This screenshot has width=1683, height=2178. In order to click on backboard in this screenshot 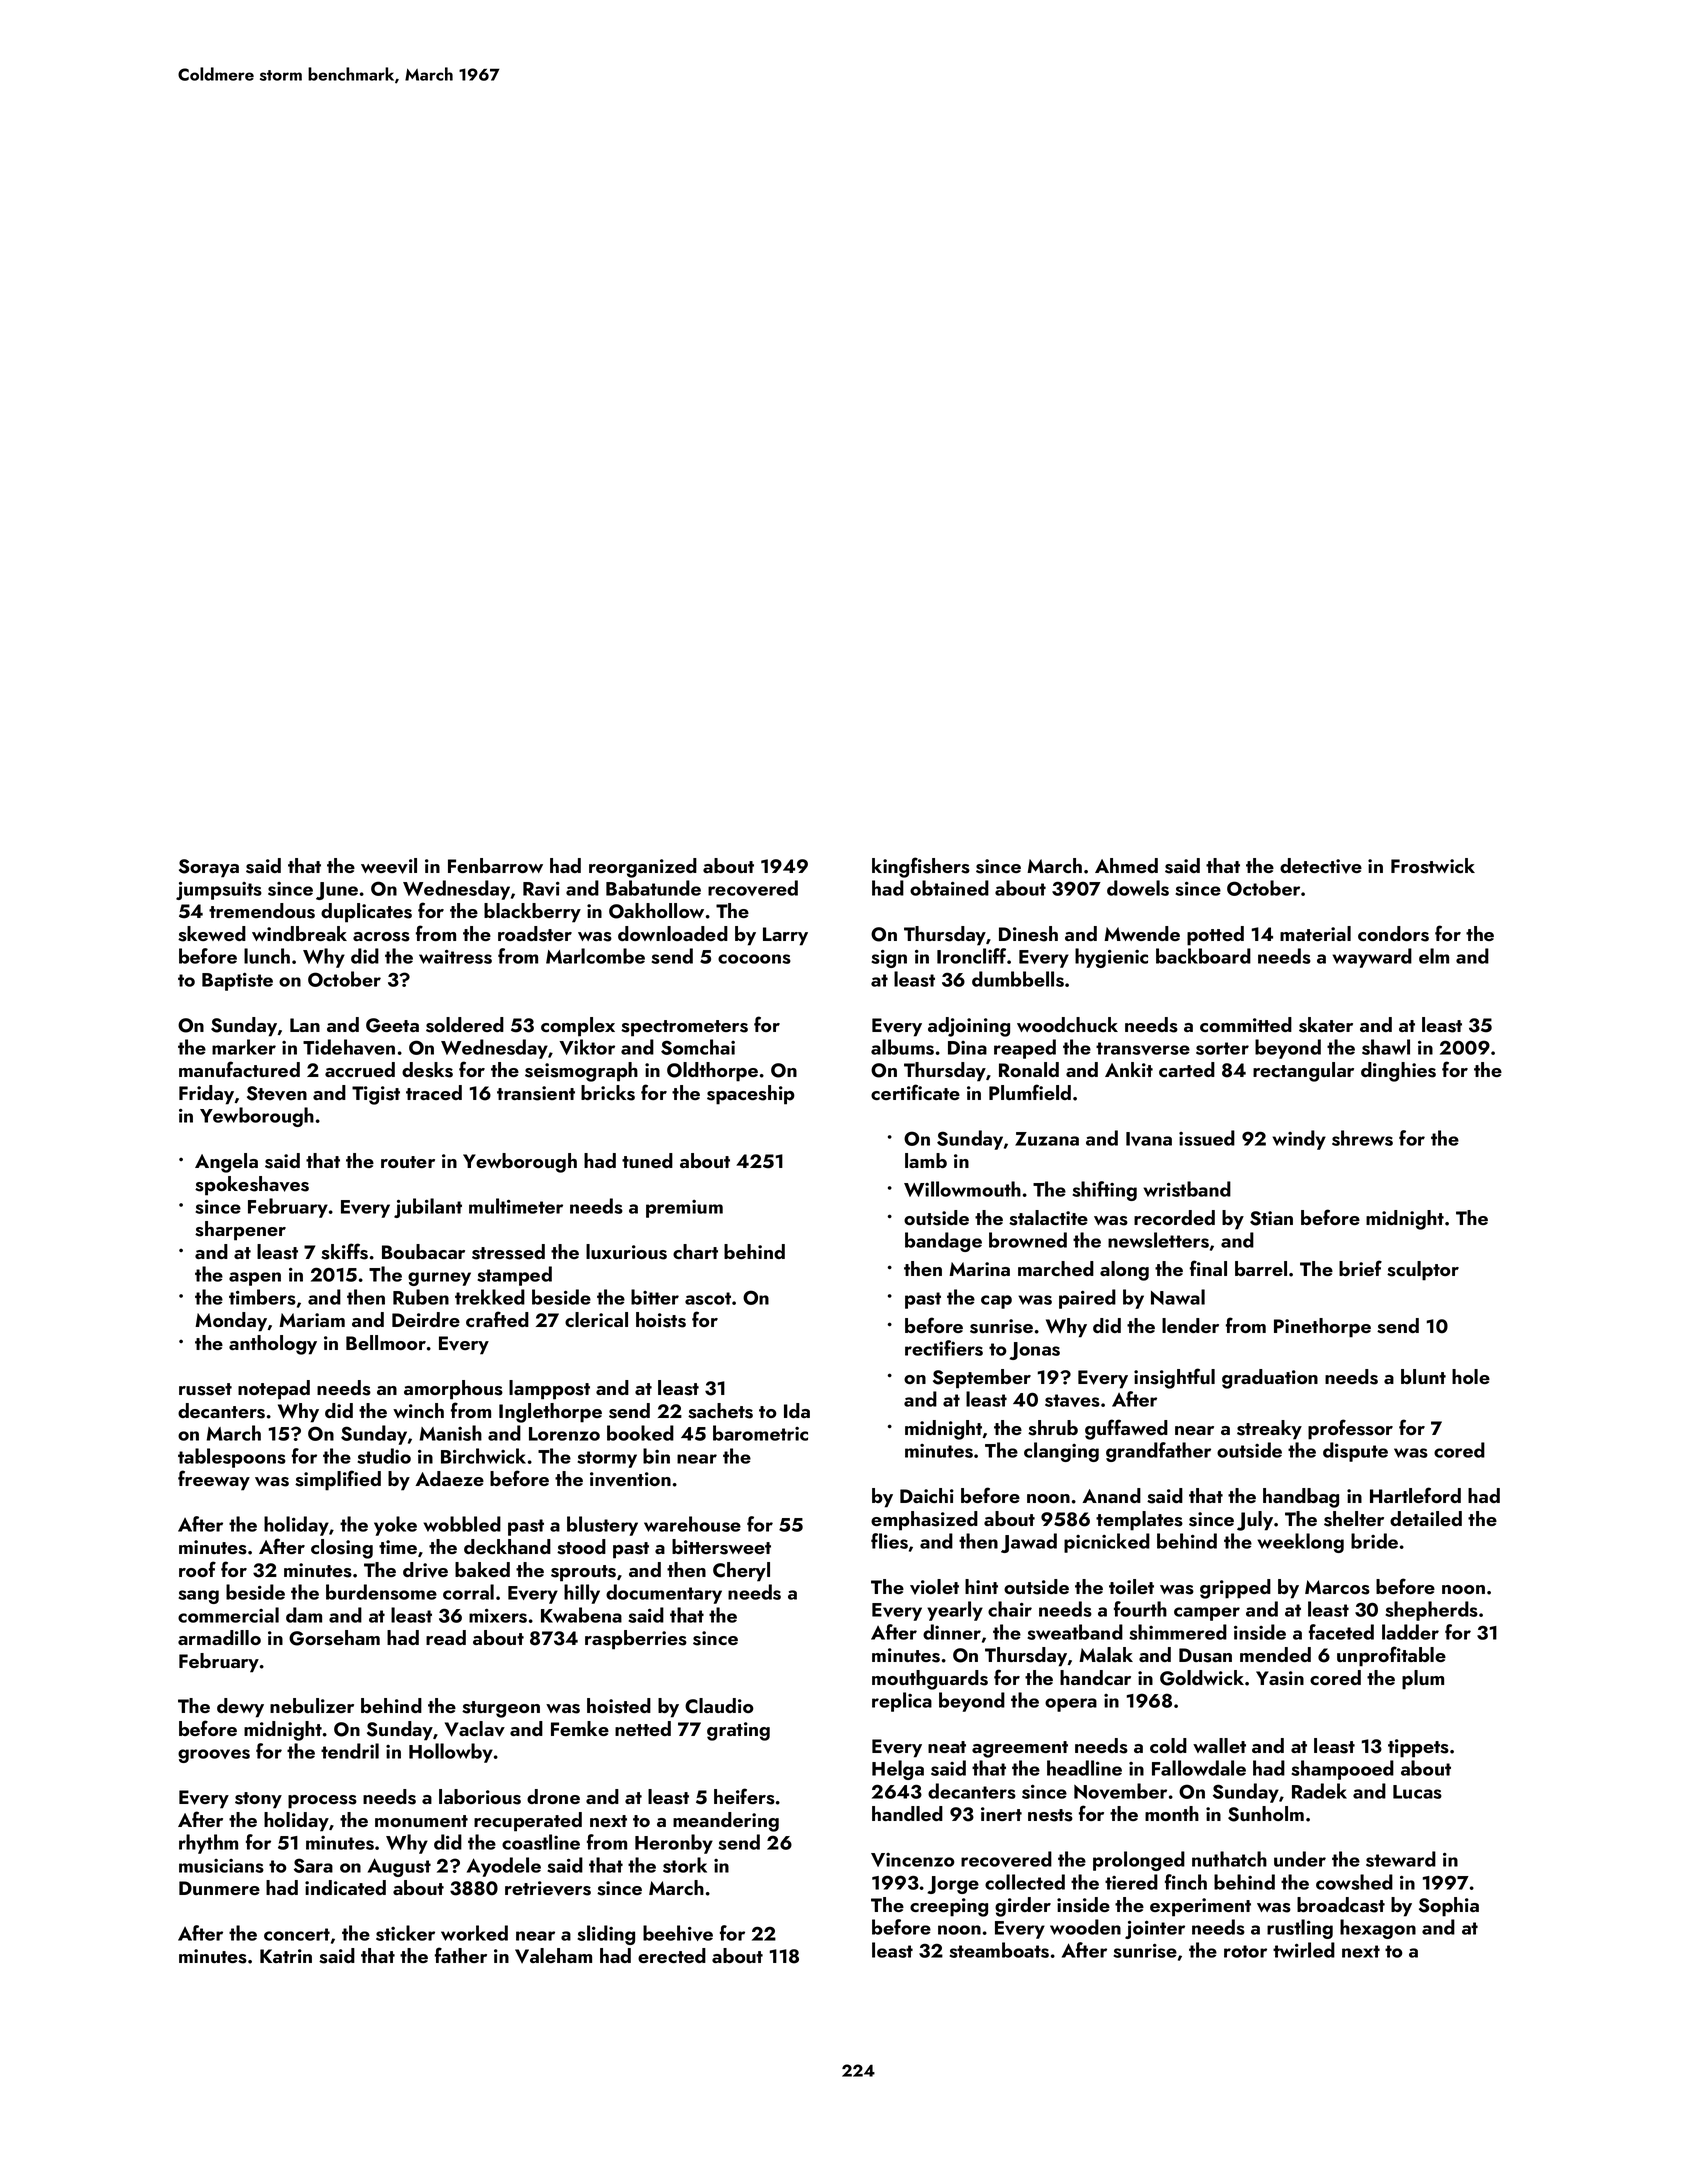, I will do `click(1203, 956)`.
